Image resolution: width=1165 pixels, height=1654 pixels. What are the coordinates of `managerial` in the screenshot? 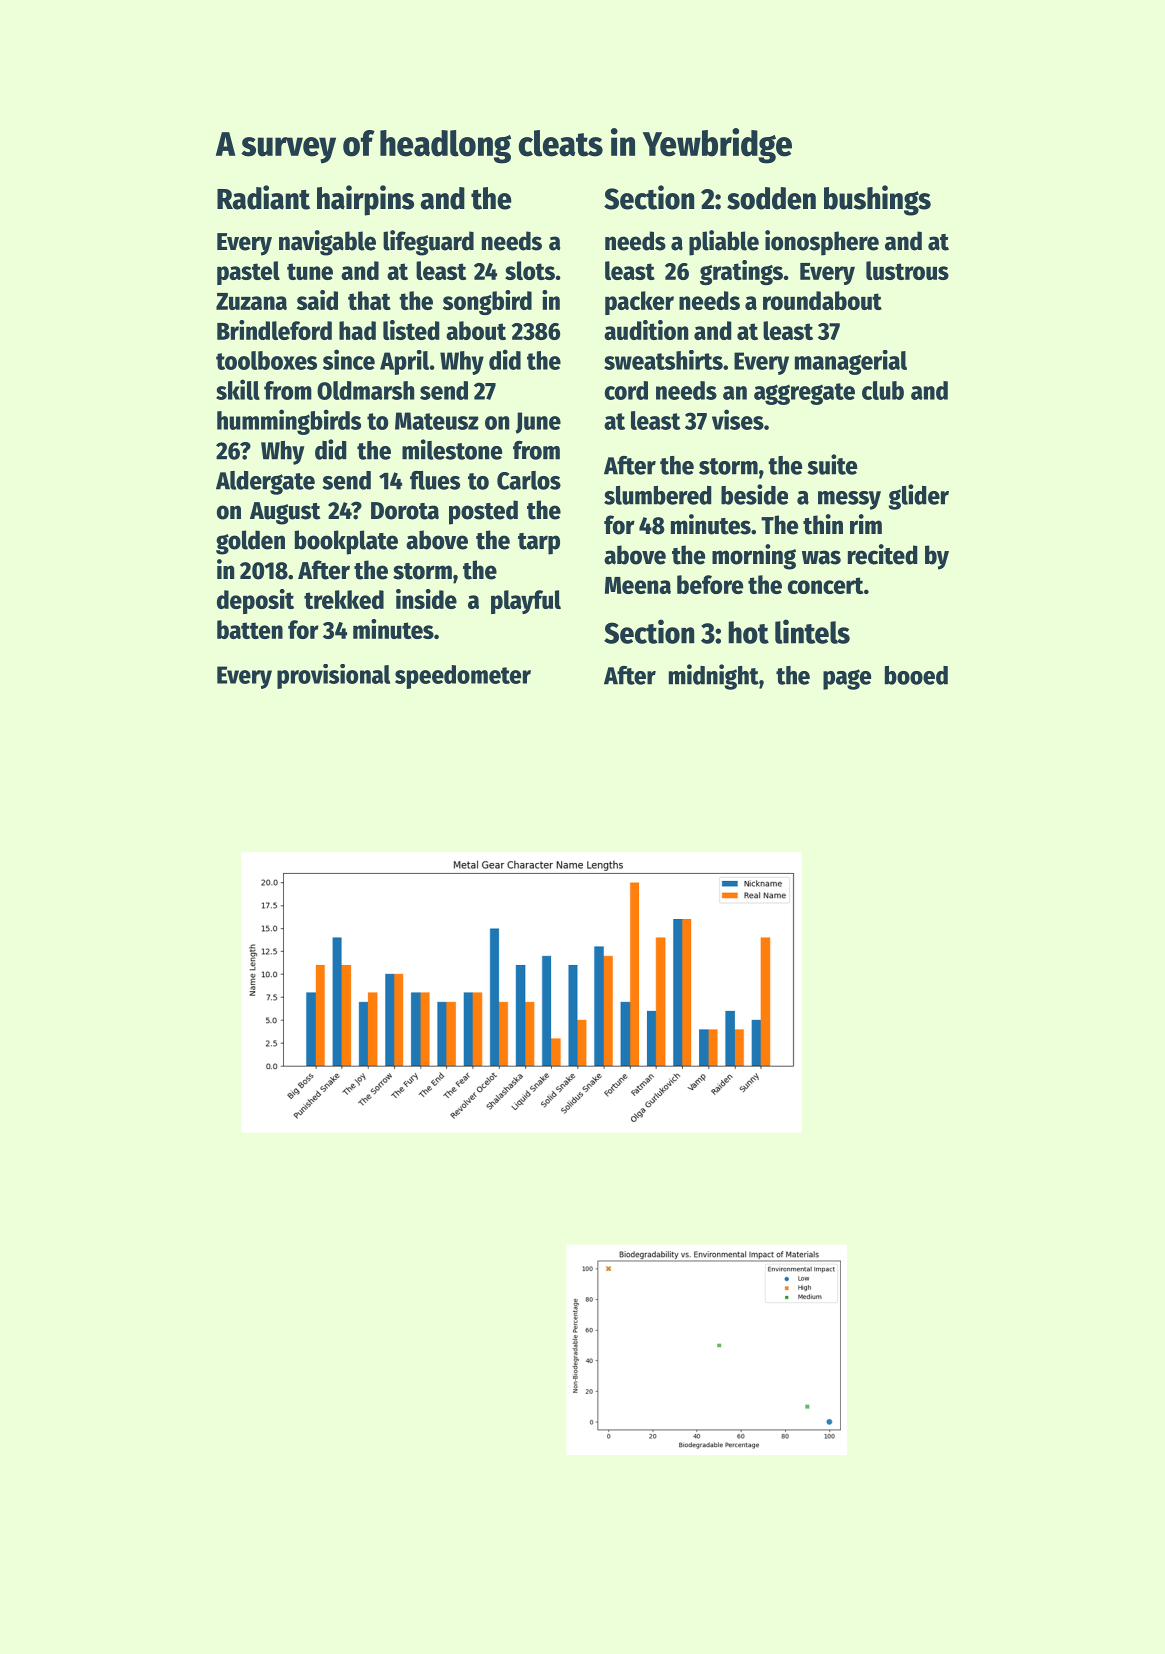 It's located at (851, 362).
